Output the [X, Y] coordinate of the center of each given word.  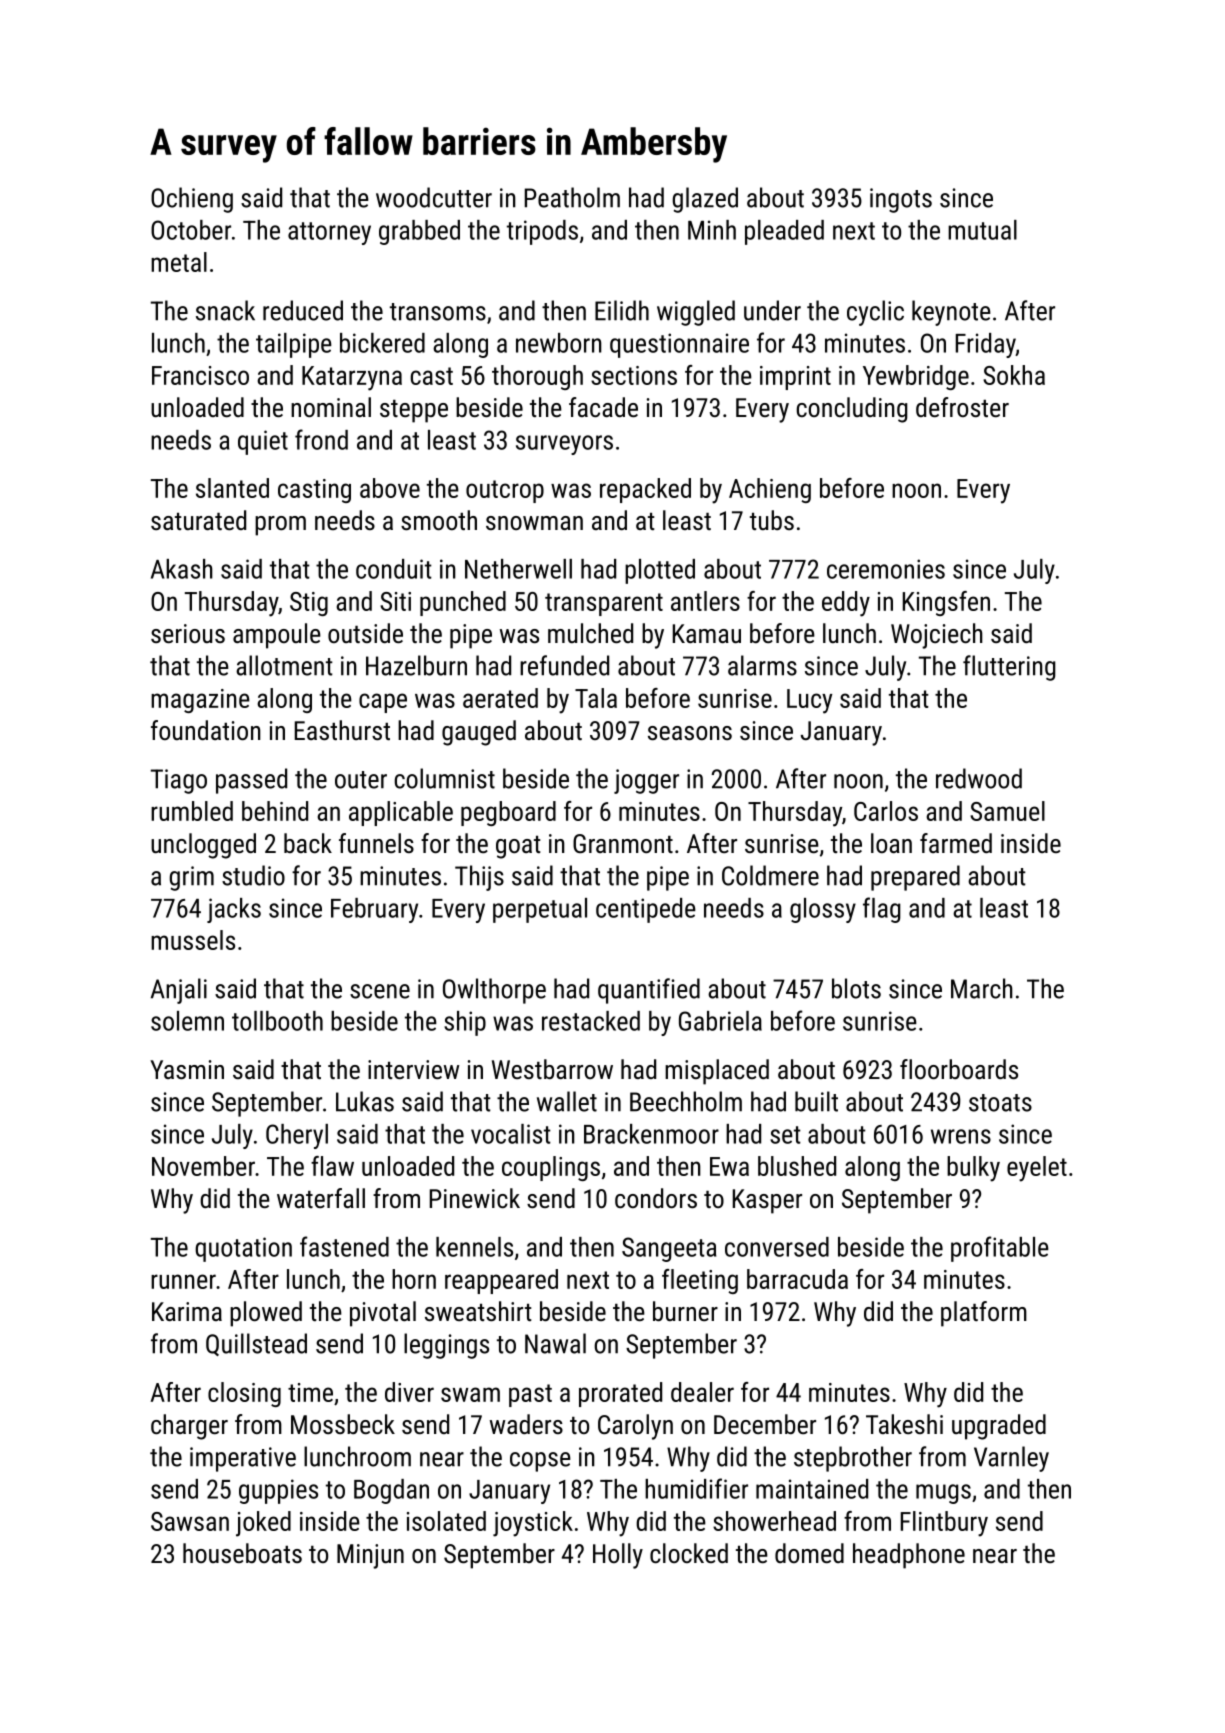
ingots [901, 200]
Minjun [370, 1556]
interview [413, 1069]
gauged [479, 733]
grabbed [419, 232]
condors [656, 1198]
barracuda [797, 1279]
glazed [705, 200]
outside [365, 633]
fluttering [1009, 668]
